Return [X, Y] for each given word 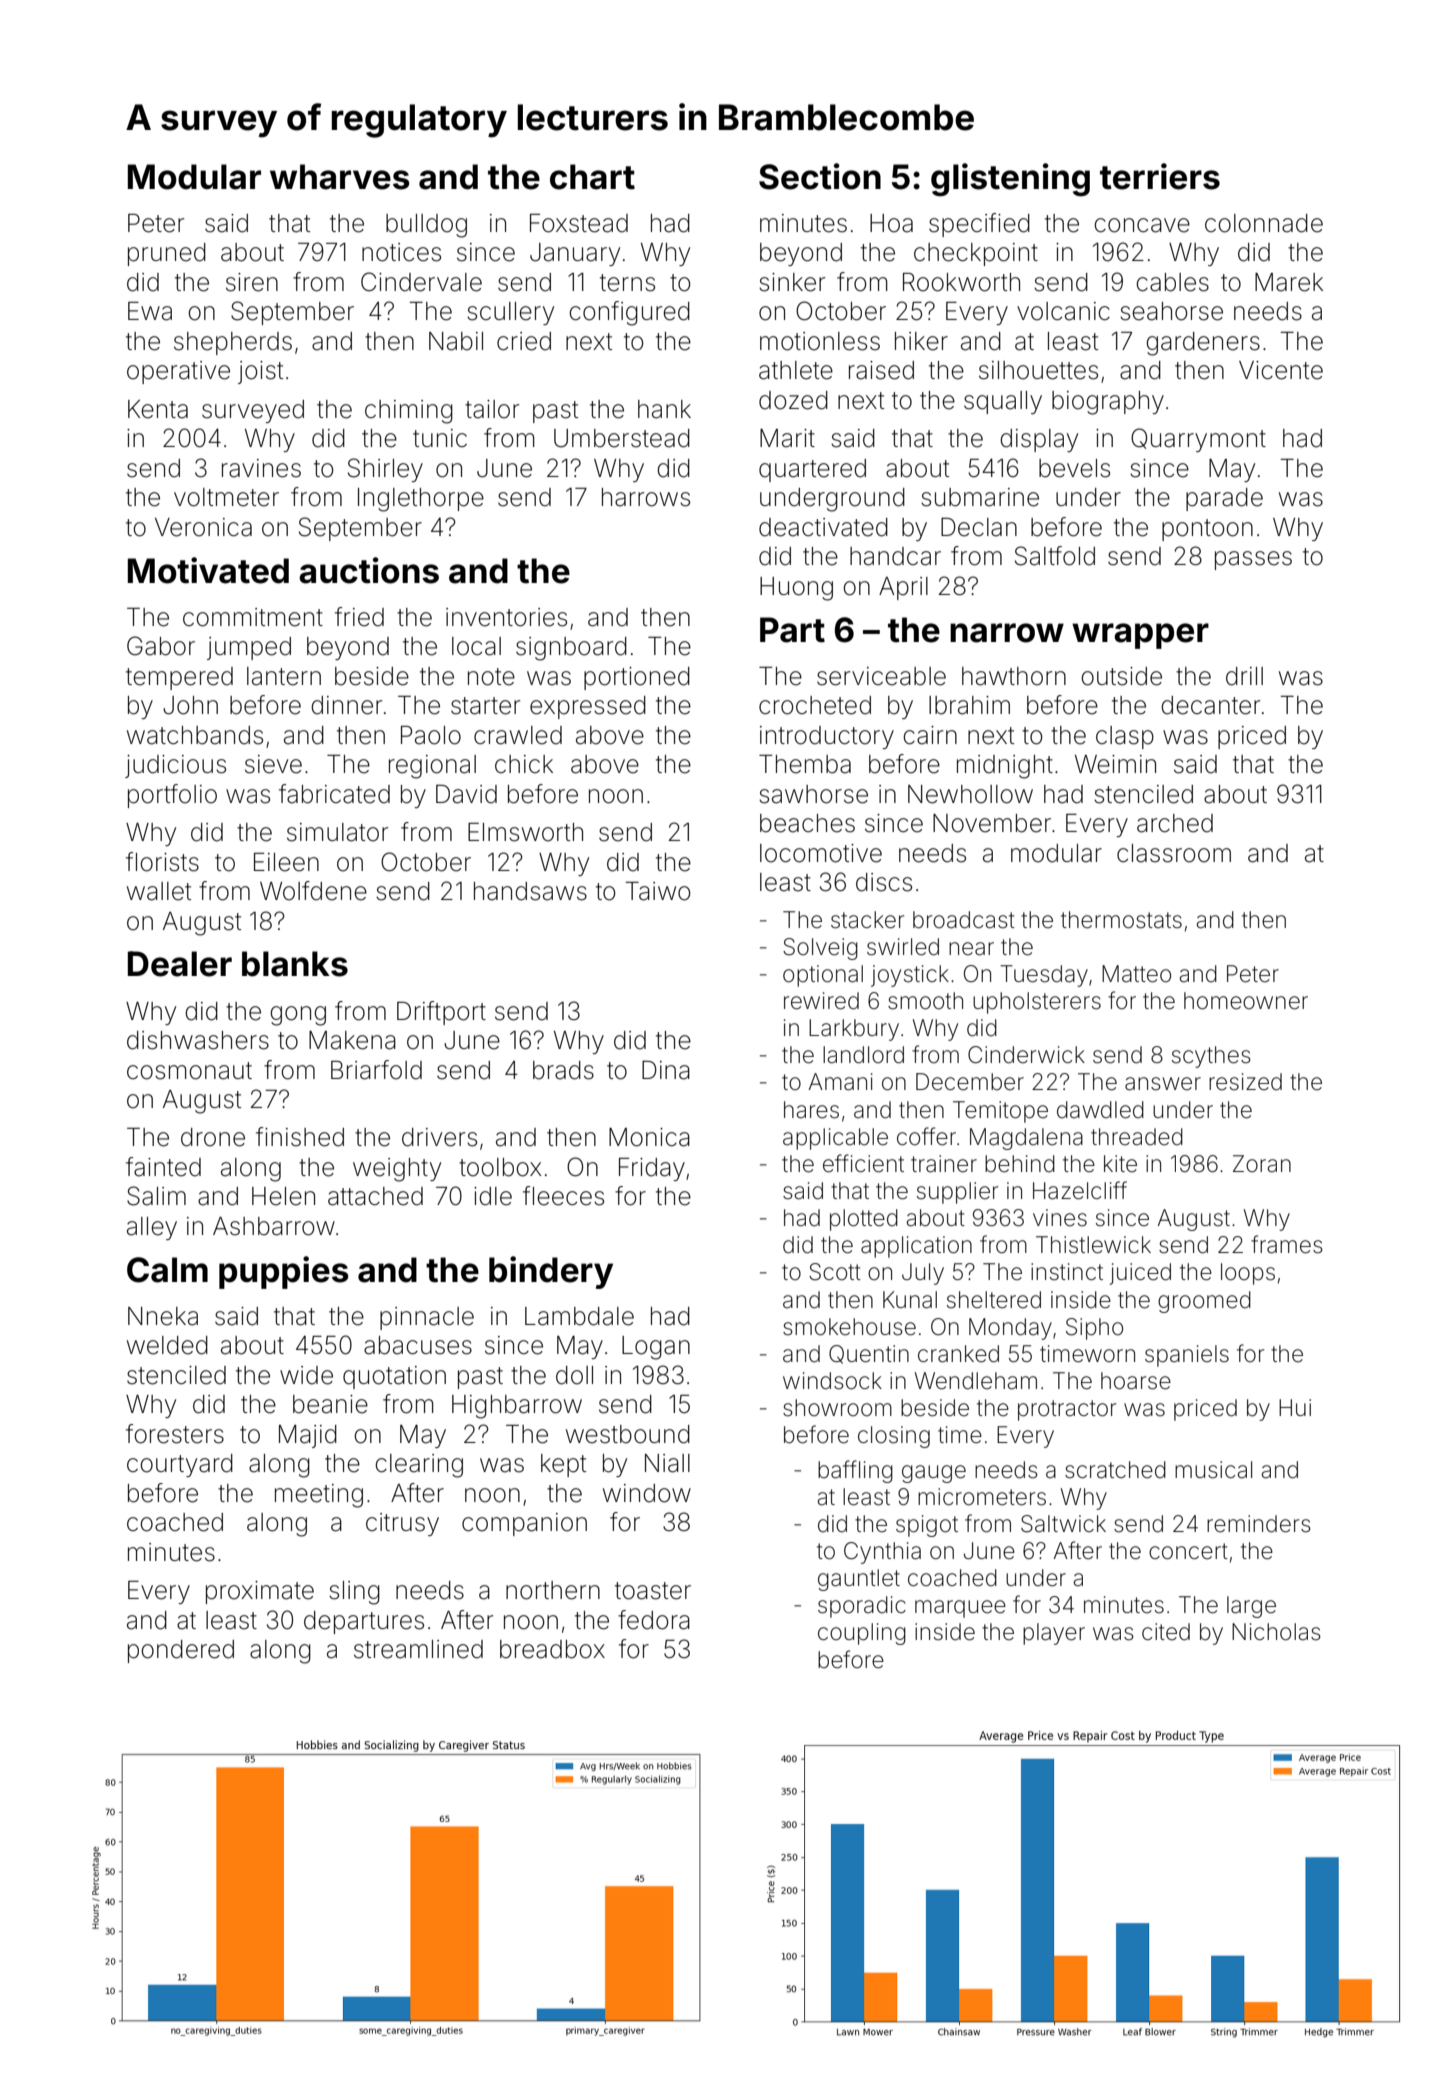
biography [1108, 403]
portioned [637, 678]
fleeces [563, 1196]
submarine [980, 497]
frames [1287, 1244]
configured [629, 313]
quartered [812, 470]
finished [300, 1137]
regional [432, 767]
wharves [340, 177]
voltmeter [226, 497]
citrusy [402, 1524]
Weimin [1115, 764]
